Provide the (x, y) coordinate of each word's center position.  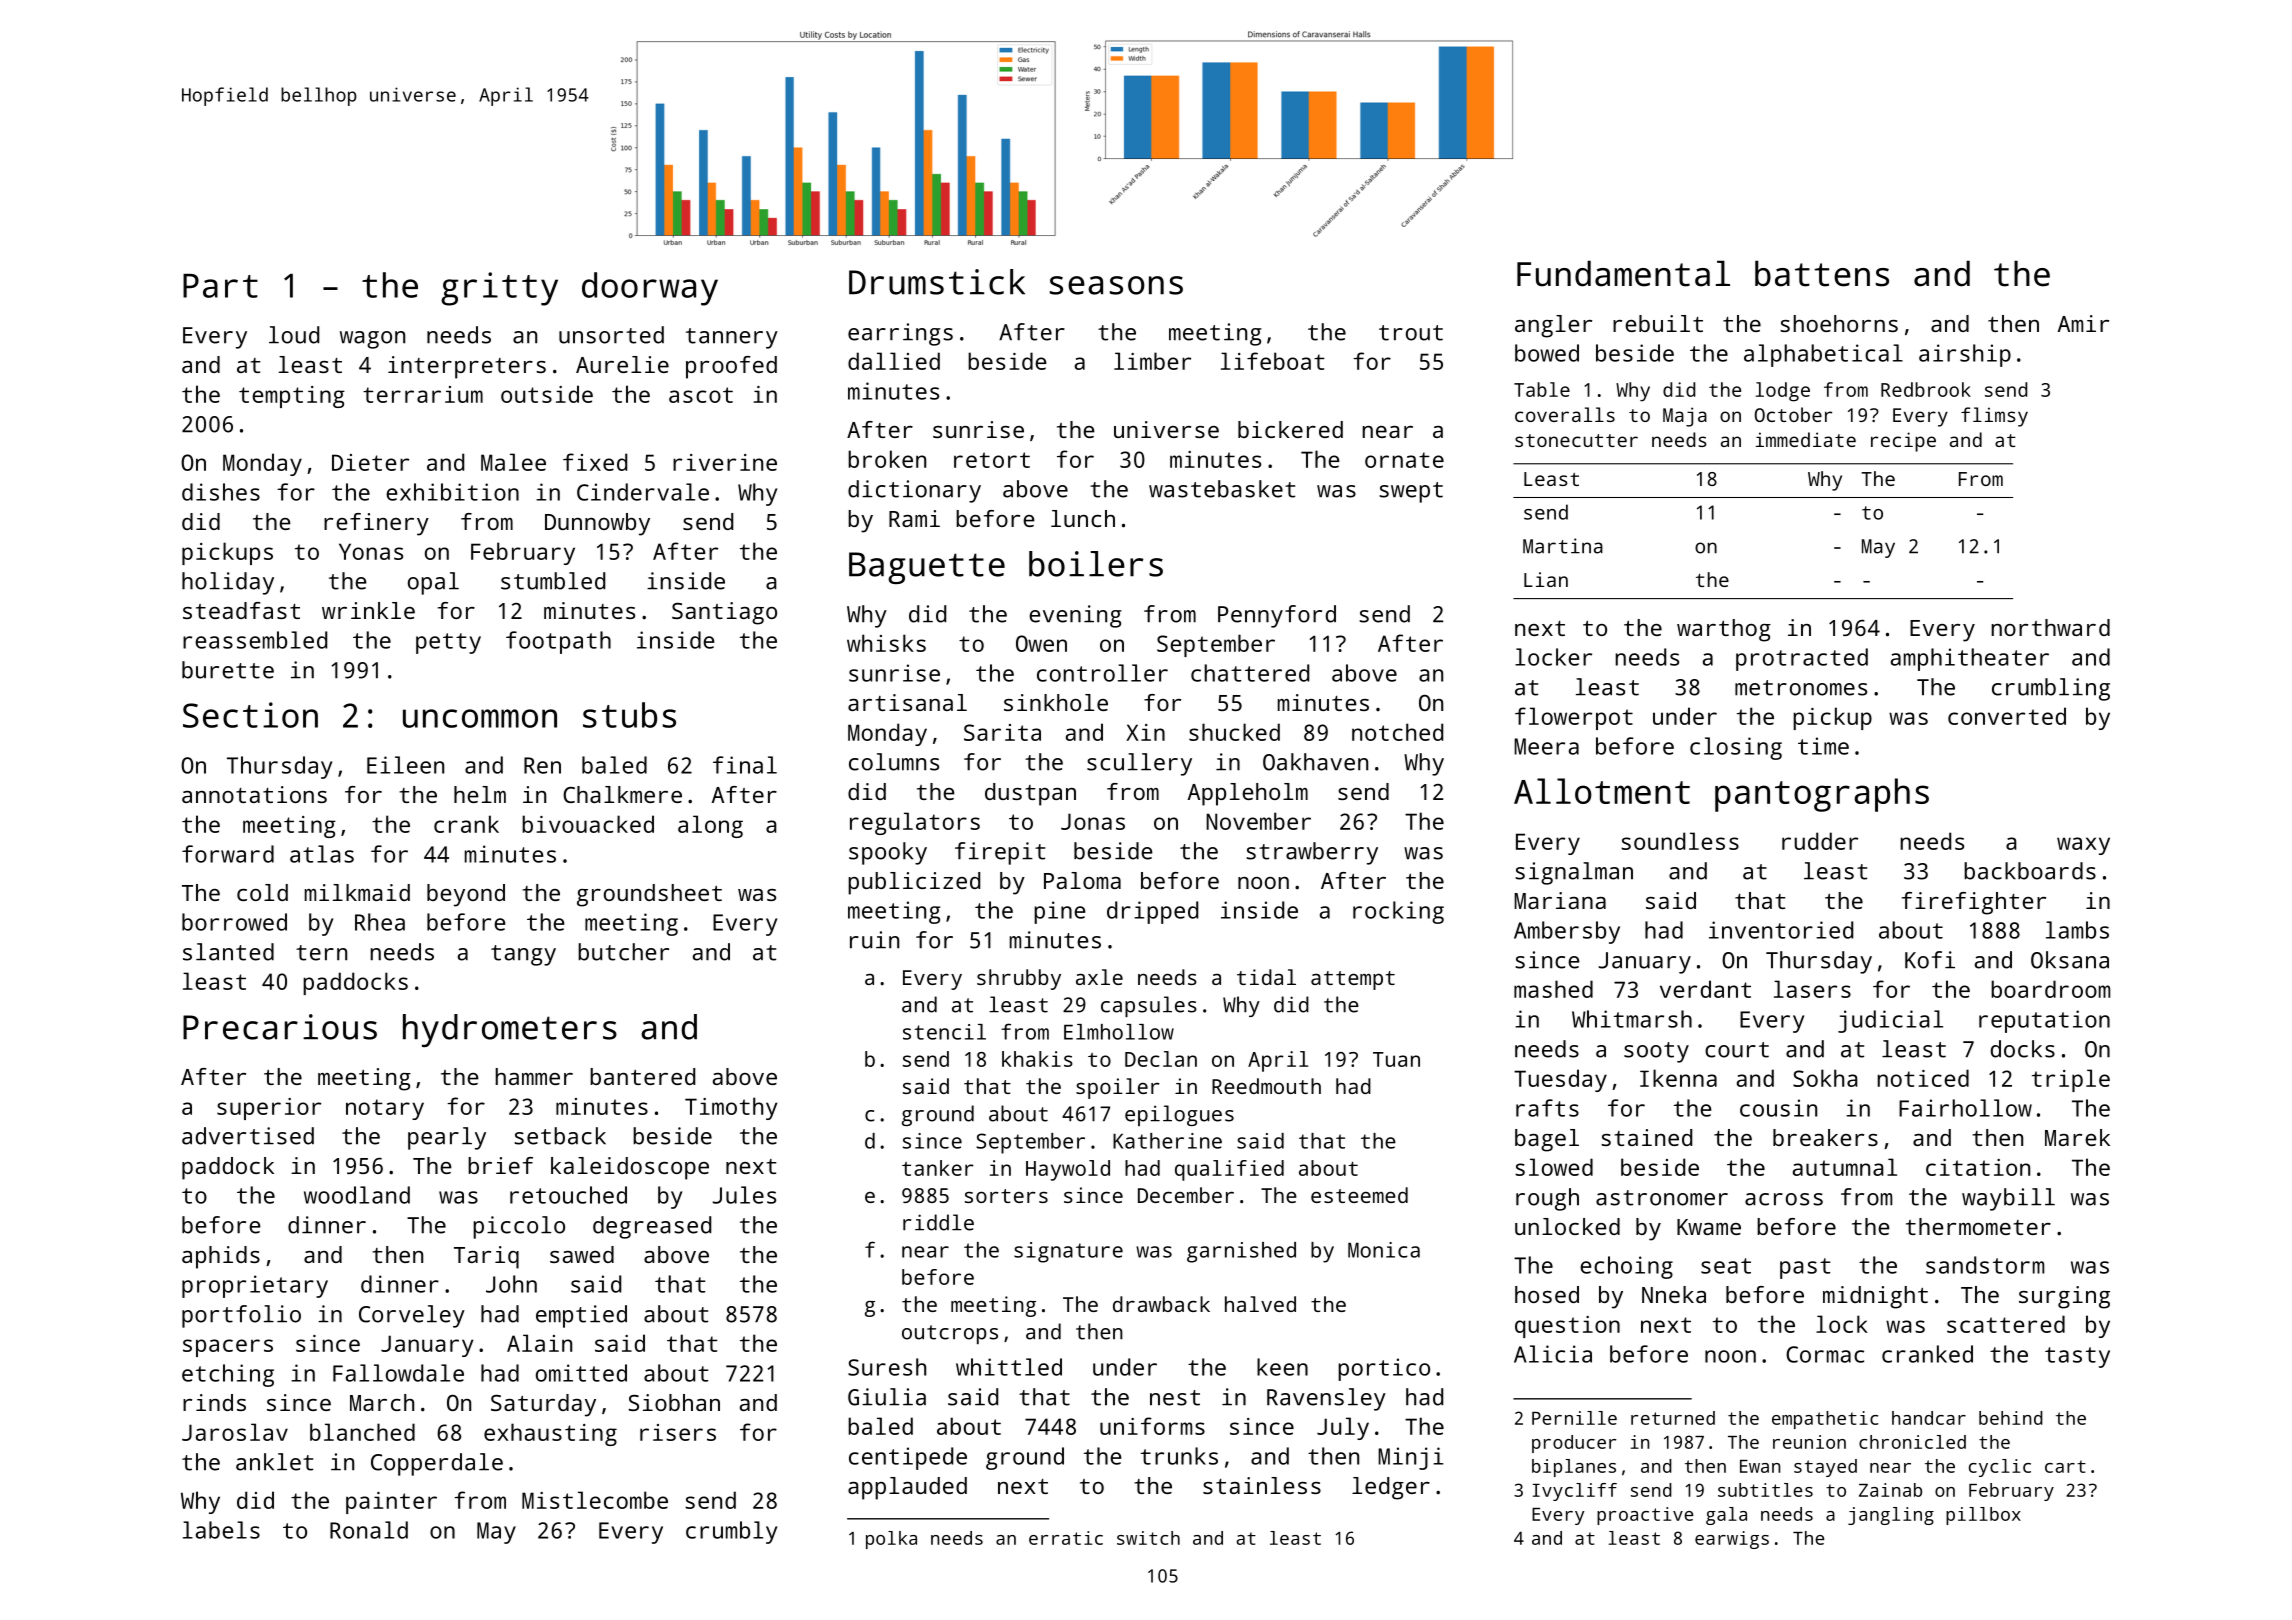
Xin (1145, 732)
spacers (228, 1348)
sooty (1656, 1052)
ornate (1404, 460)
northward (2050, 627)
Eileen (405, 765)
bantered (642, 1076)
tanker (938, 1168)
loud (294, 335)
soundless (1680, 841)
